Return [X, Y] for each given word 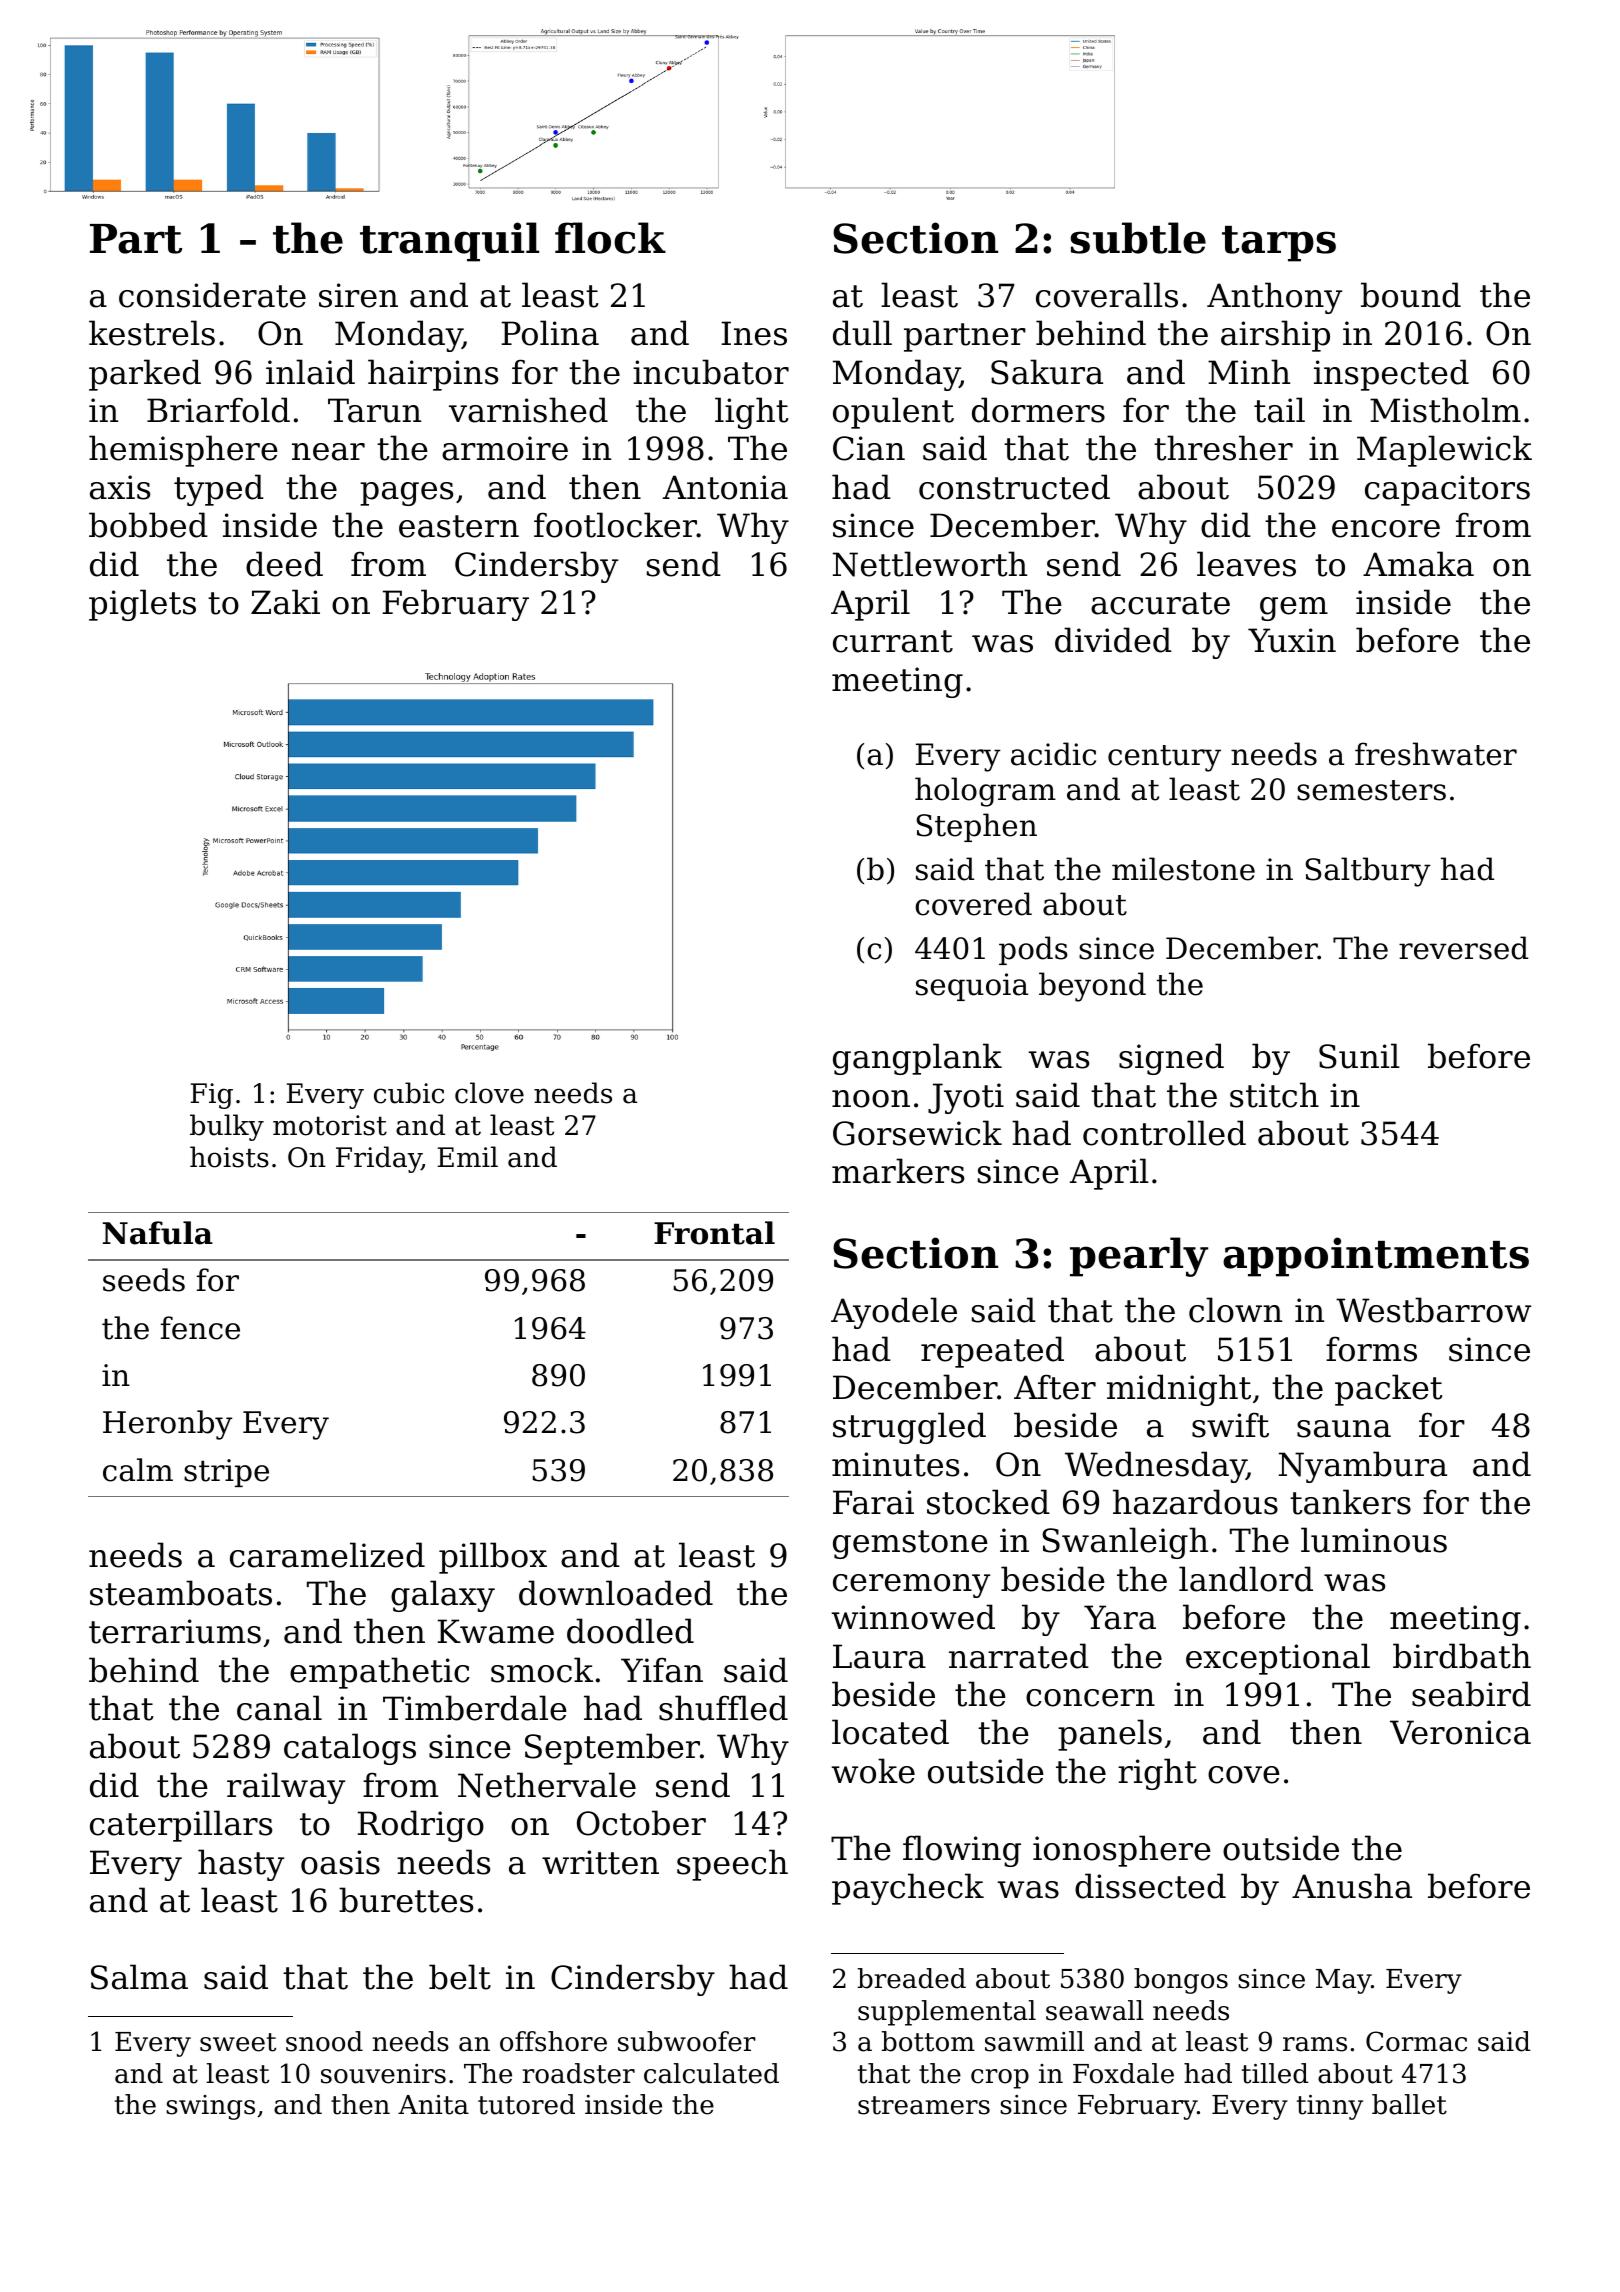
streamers [924, 2105]
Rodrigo [421, 1826]
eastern [459, 526]
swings [210, 2107]
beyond [1092, 987]
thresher [1223, 448]
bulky [227, 1127]
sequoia [972, 987]
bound [1411, 295]
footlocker [615, 525]
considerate [212, 295]
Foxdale [1123, 2073]
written [600, 1862]
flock [610, 238]
